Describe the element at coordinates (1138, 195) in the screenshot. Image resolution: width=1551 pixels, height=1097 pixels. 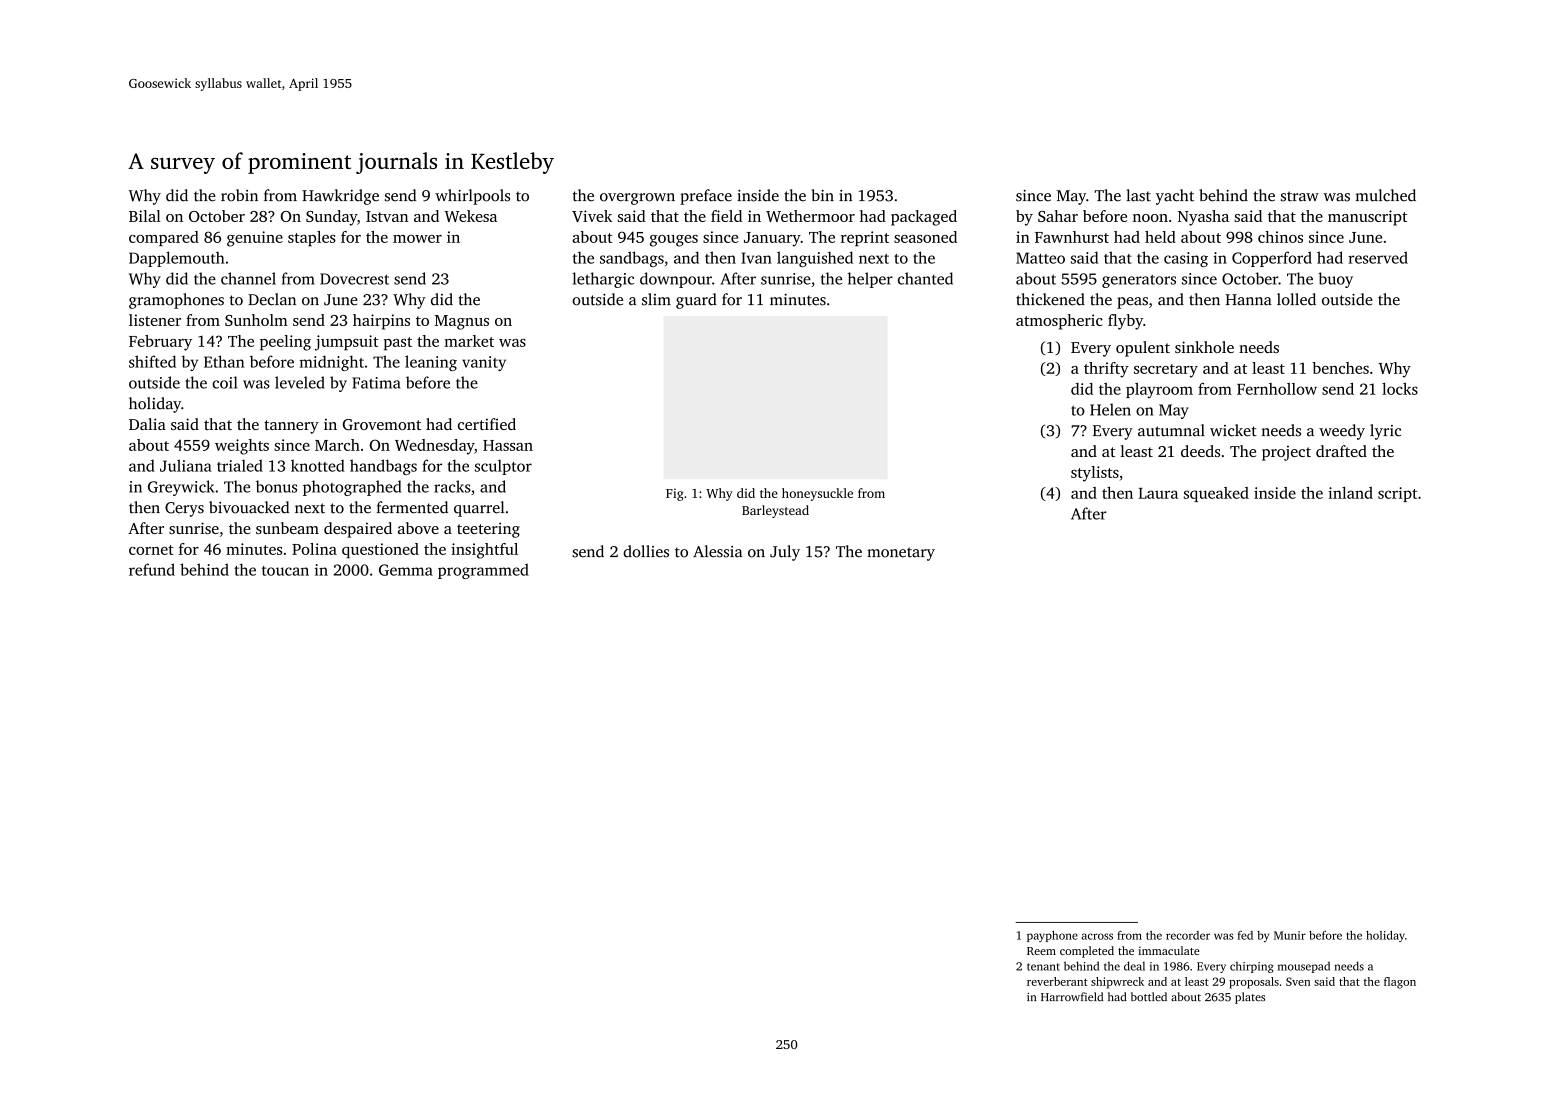
I see `last` at that location.
